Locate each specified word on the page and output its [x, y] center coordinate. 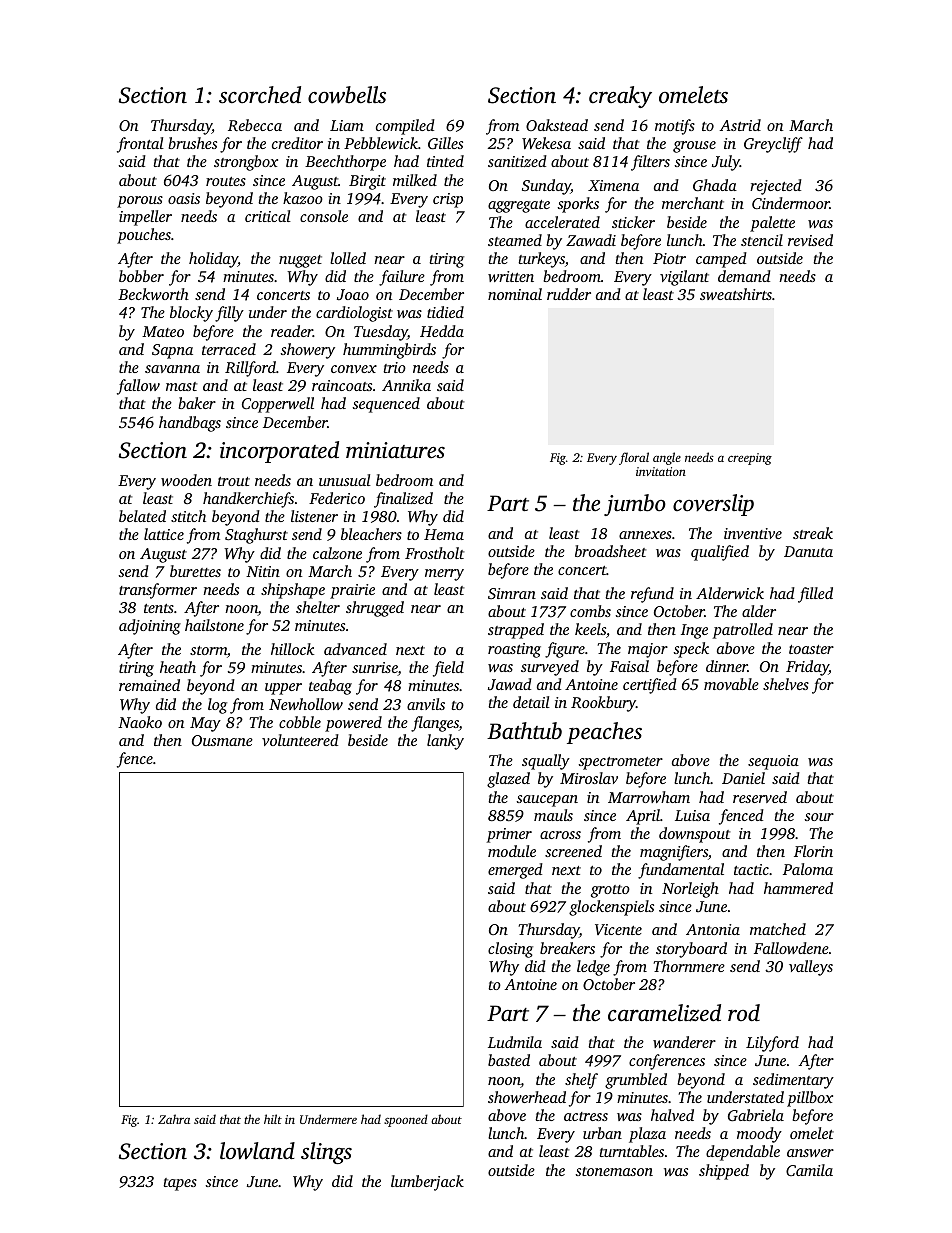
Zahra [174, 1119]
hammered [798, 888]
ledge [593, 968]
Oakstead [557, 125]
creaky [620, 97]
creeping [750, 459]
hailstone [214, 625]
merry [444, 575]
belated [142, 516]
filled [815, 595]
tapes [180, 1184]
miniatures [395, 450]
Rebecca [255, 125]
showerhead [527, 1097]
